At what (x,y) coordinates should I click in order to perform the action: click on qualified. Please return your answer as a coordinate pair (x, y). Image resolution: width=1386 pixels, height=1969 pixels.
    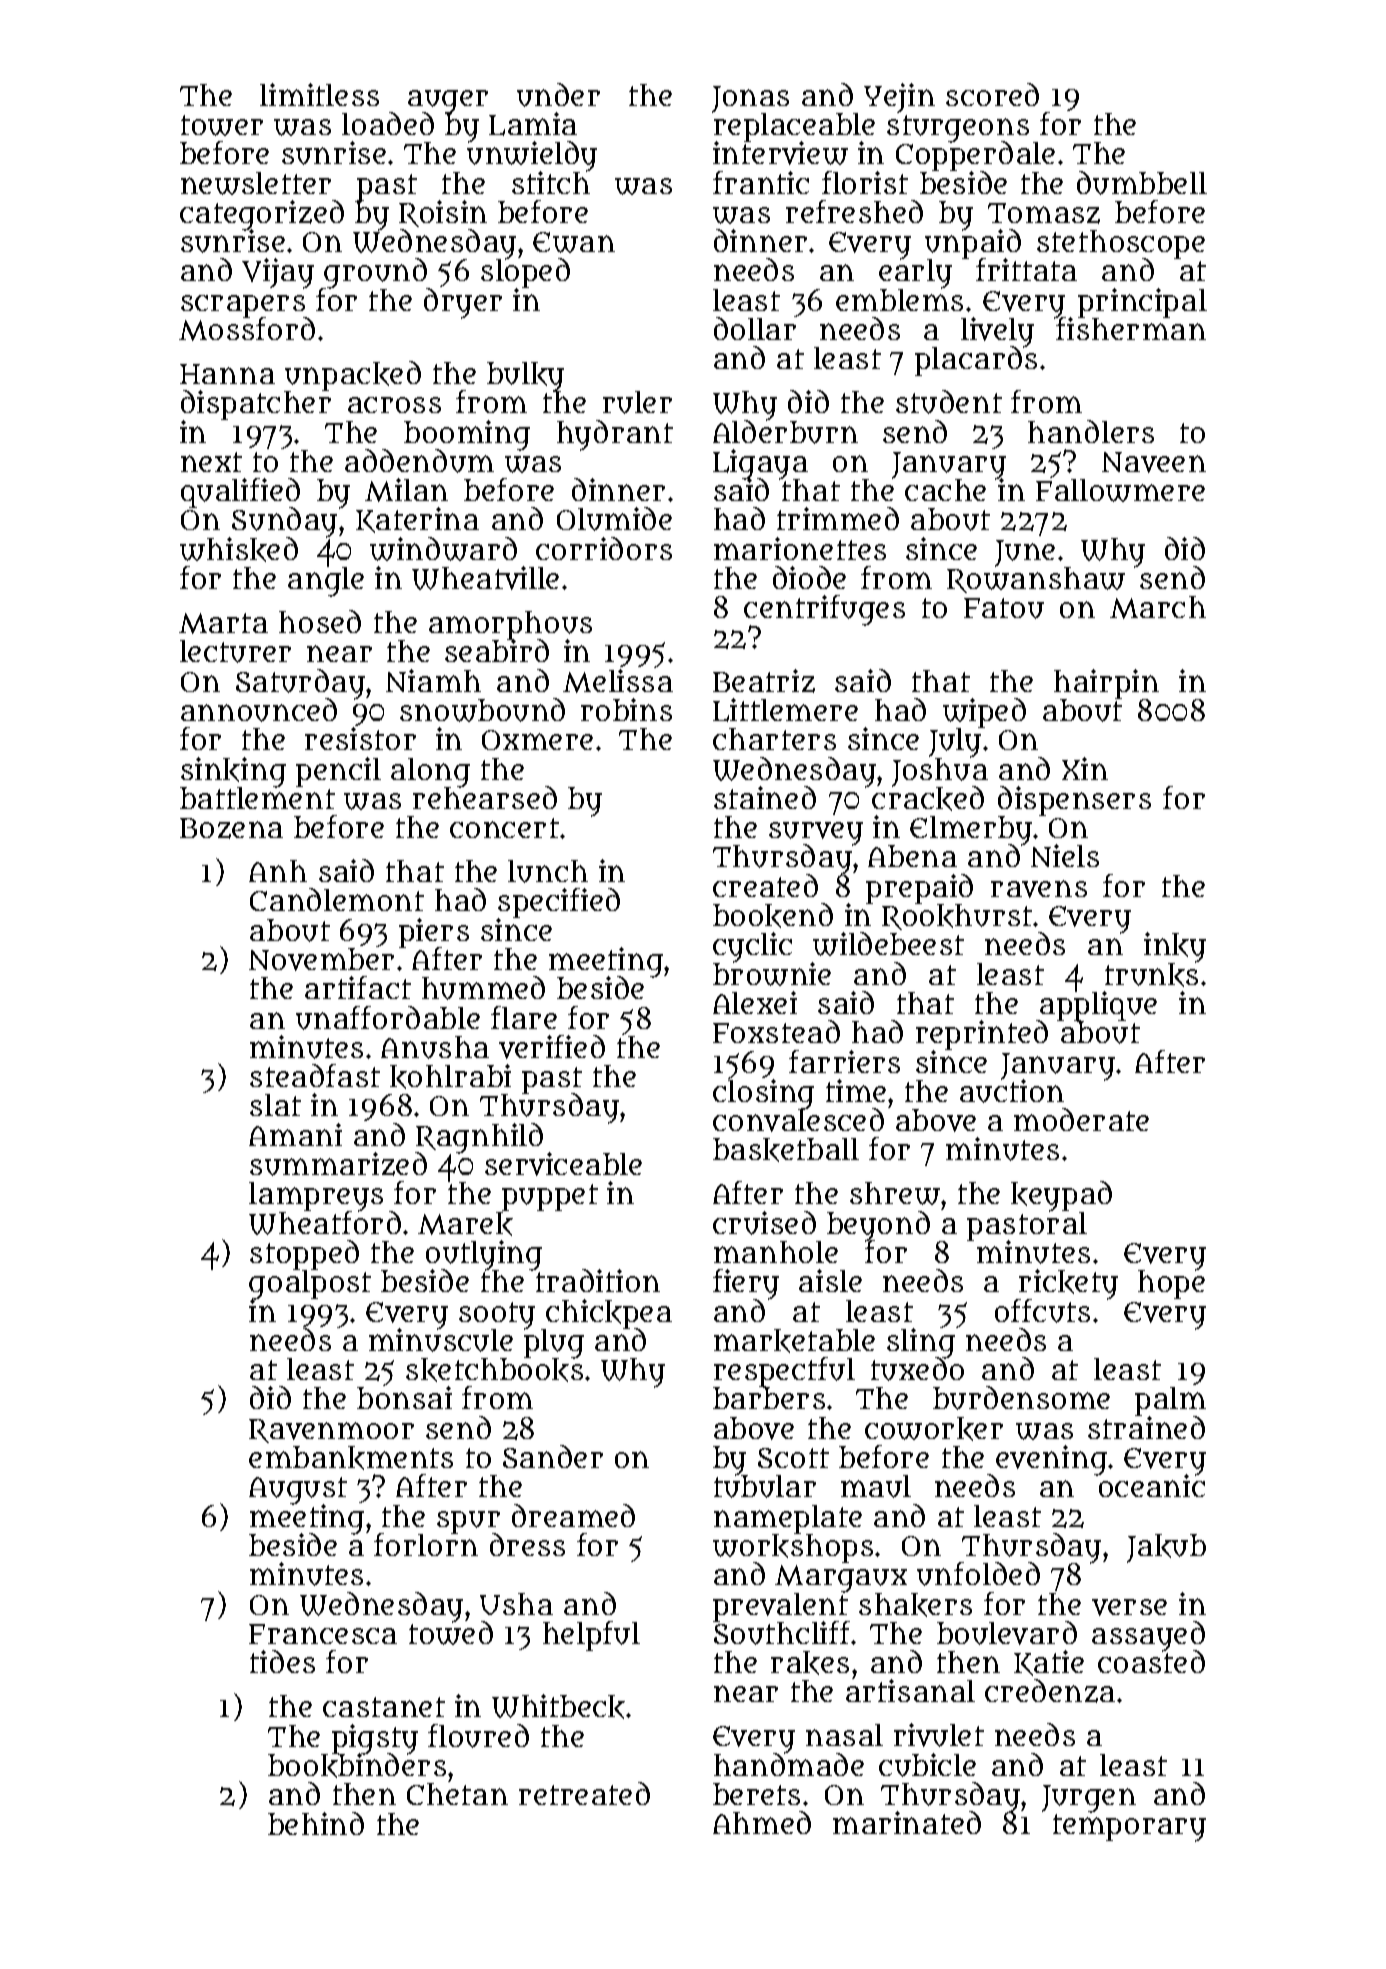
    Looking at the image, I should click on (240, 493).
